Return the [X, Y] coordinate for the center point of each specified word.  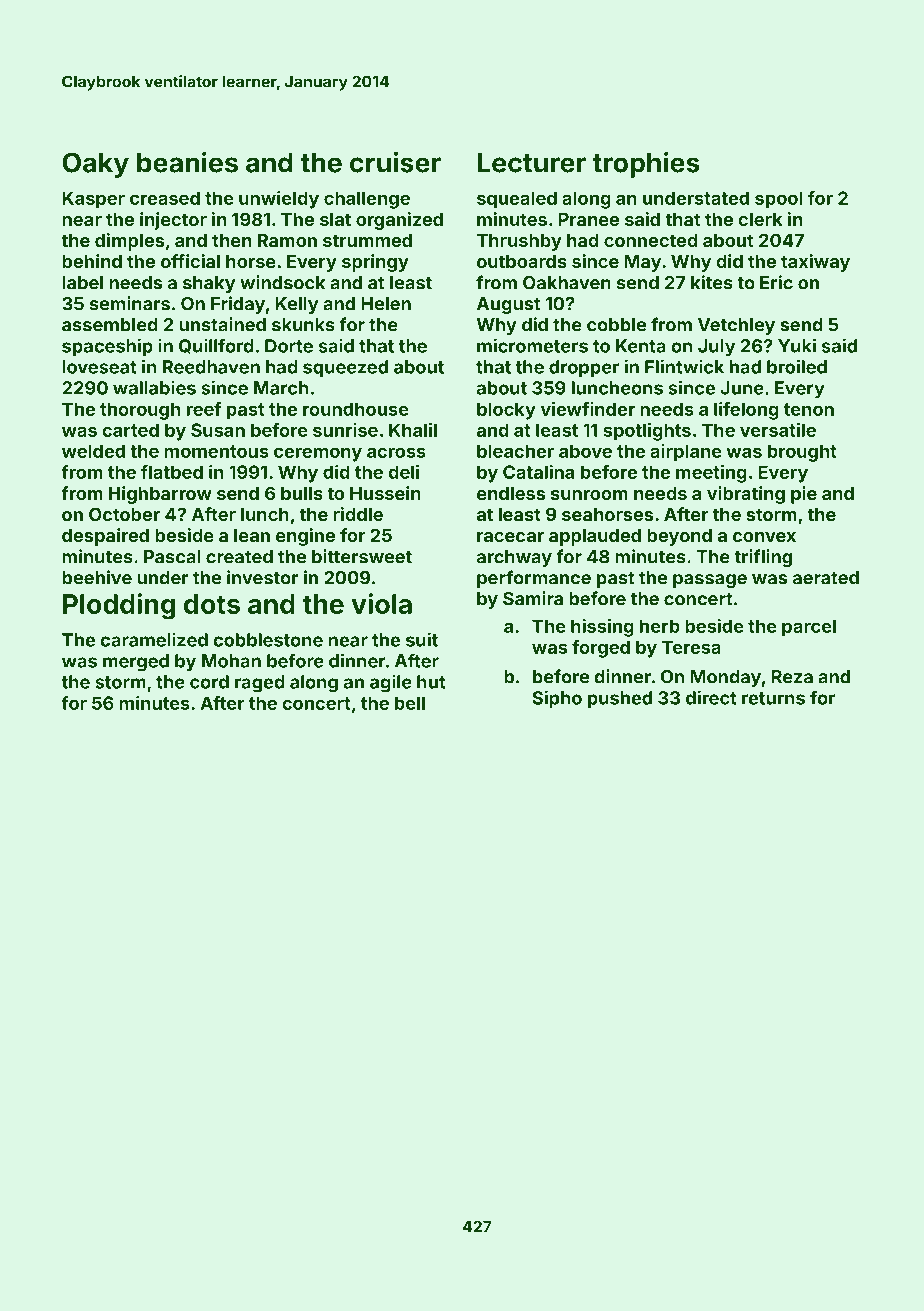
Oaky [95, 165]
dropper [584, 368]
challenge [367, 200]
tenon [809, 409]
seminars [130, 303]
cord [209, 682]
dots [212, 604]
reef [204, 409]
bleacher [515, 451]
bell [410, 703]
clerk [760, 219]
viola [381, 603]
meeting [711, 474]
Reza [792, 677]
